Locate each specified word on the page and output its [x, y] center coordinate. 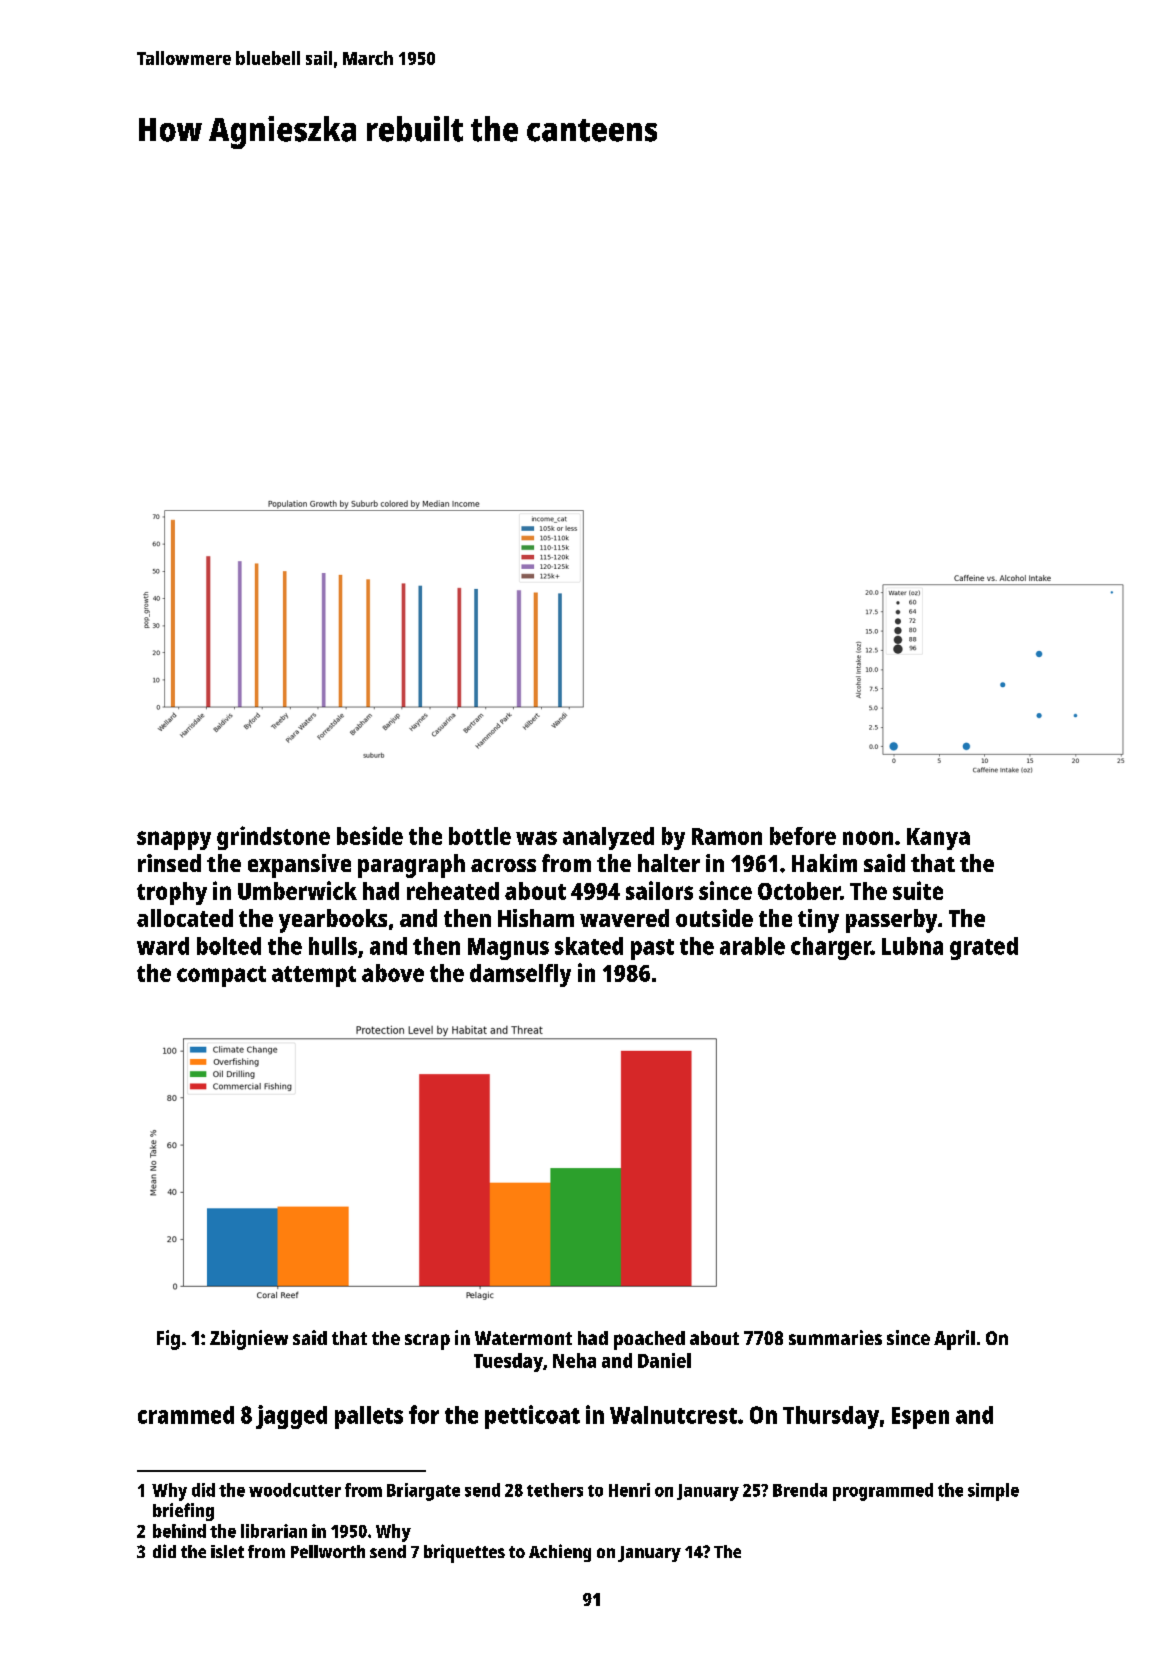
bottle [480, 836]
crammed [186, 1415]
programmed [883, 1492]
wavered [624, 918]
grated [984, 948]
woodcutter [295, 1490]
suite [918, 890]
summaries [835, 1337]
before [803, 836]
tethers [555, 1490]
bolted [229, 946]
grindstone [273, 838]
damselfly [520, 975]
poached [649, 1340]
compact [221, 976]
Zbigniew [249, 1340]
